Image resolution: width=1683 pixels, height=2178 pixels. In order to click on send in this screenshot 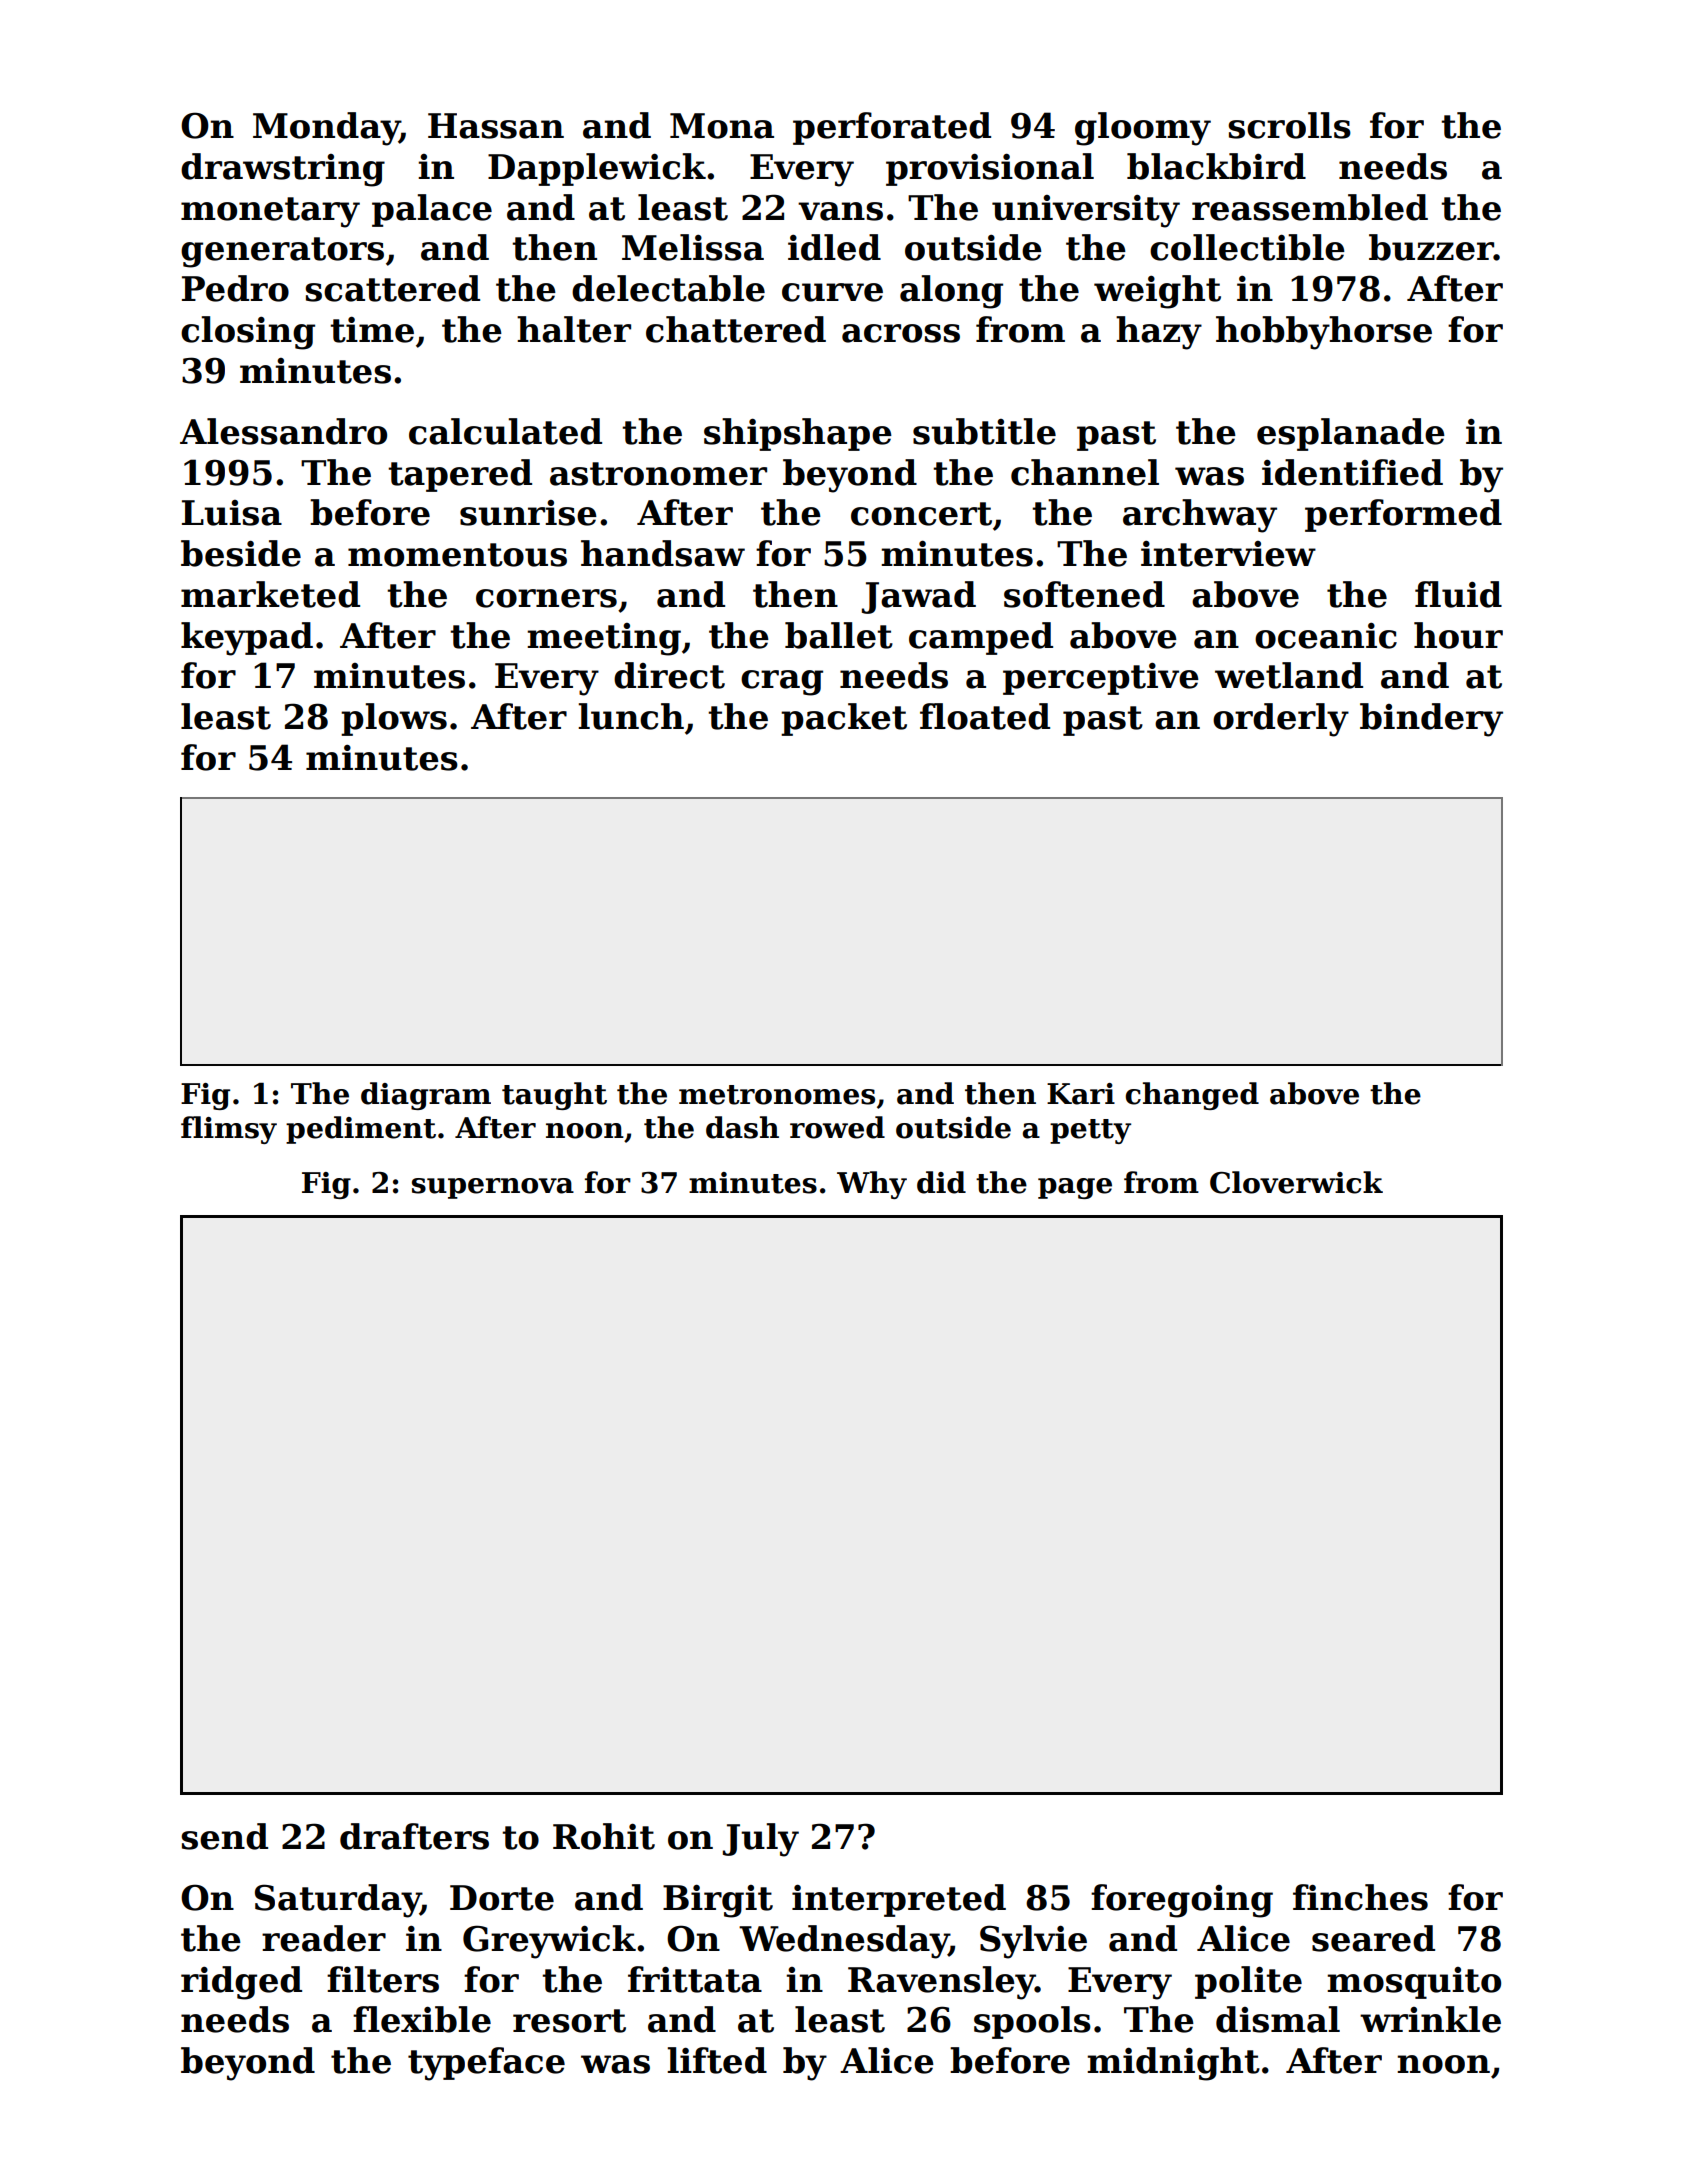, I will do `click(224, 1836)`.
